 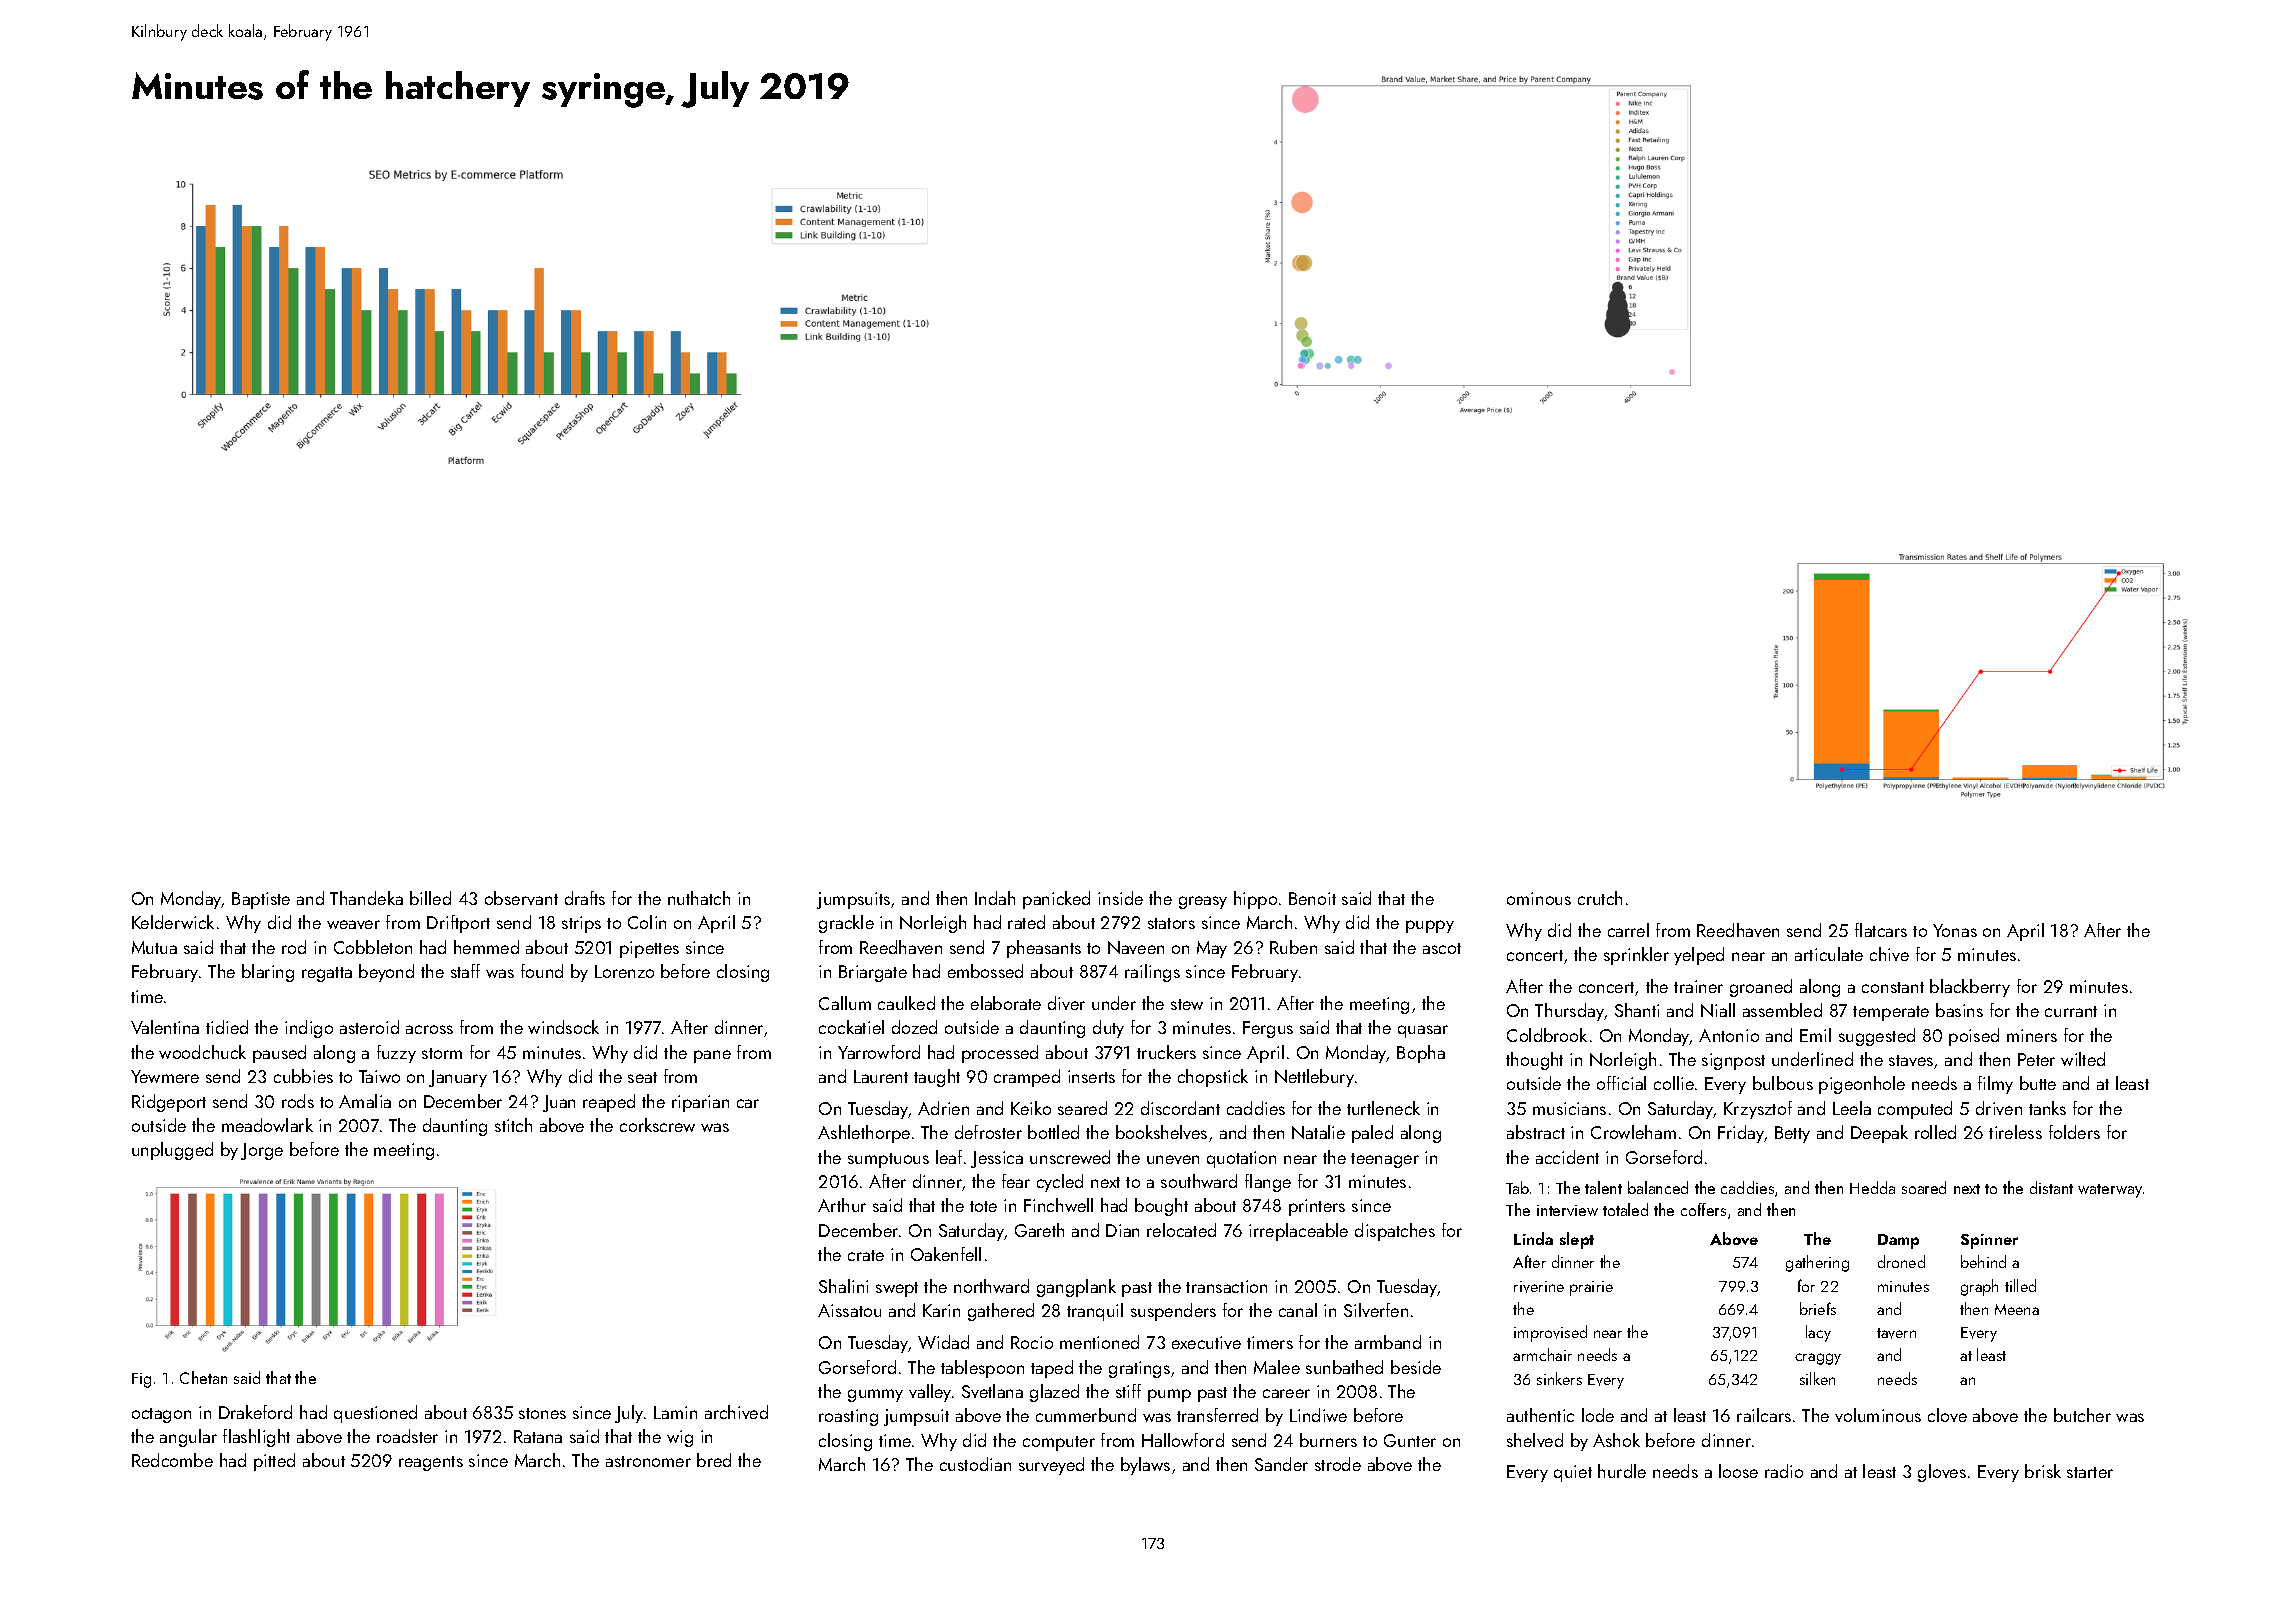 What do you see at coordinates (2051, 1187) in the page?
I see `distant` at bounding box center [2051, 1187].
